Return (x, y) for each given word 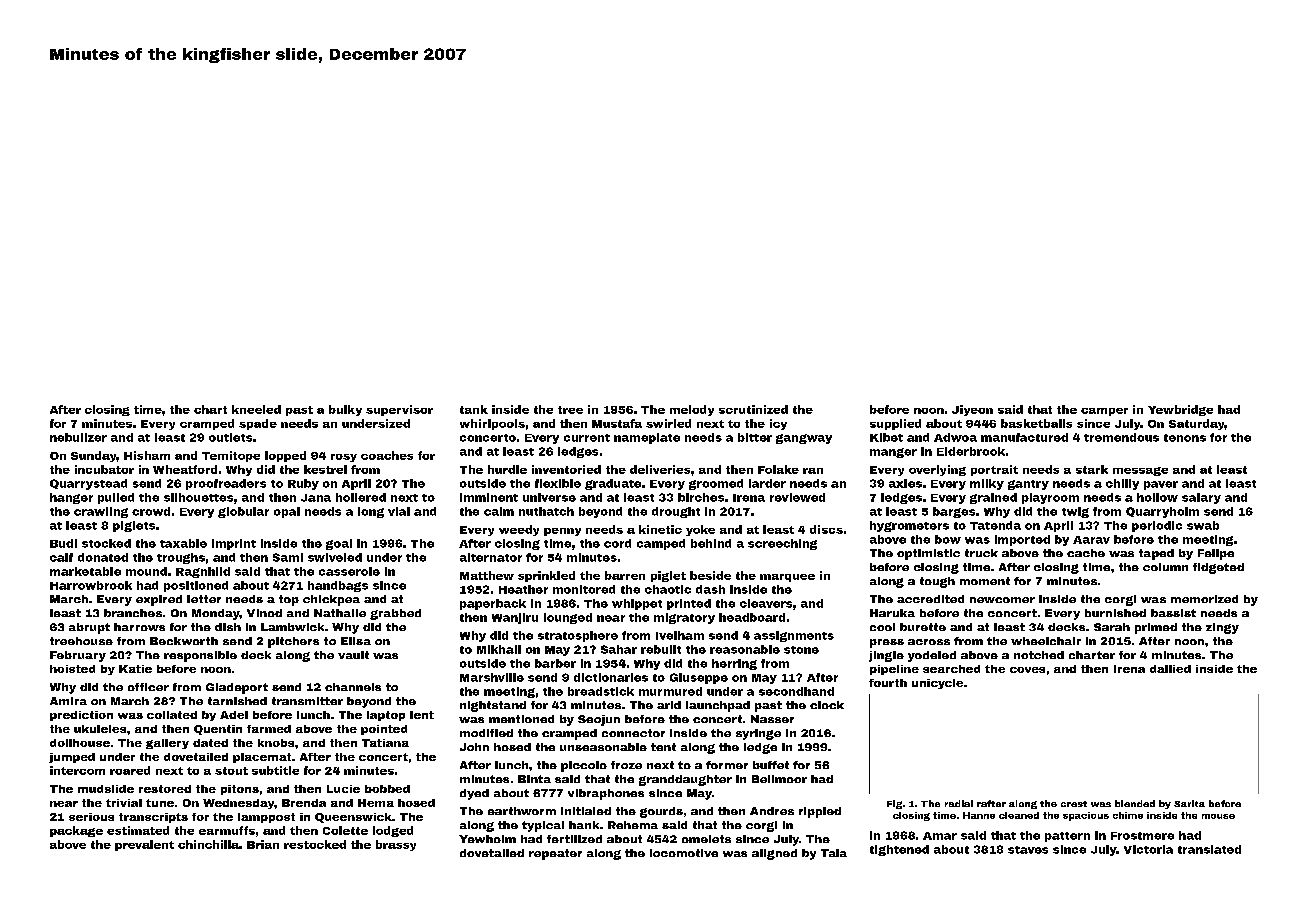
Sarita (1189, 803)
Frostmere (1142, 836)
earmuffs (227, 830)
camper (1104, 412)
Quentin (218, 730)
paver (1161, 485)
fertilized (574, 839)
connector (633, 733)
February (78, 656)
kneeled (256, 409)
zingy (1222, 628)
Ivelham (680, 635)
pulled (116, 498)
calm (499, 511)
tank (474, 409)
